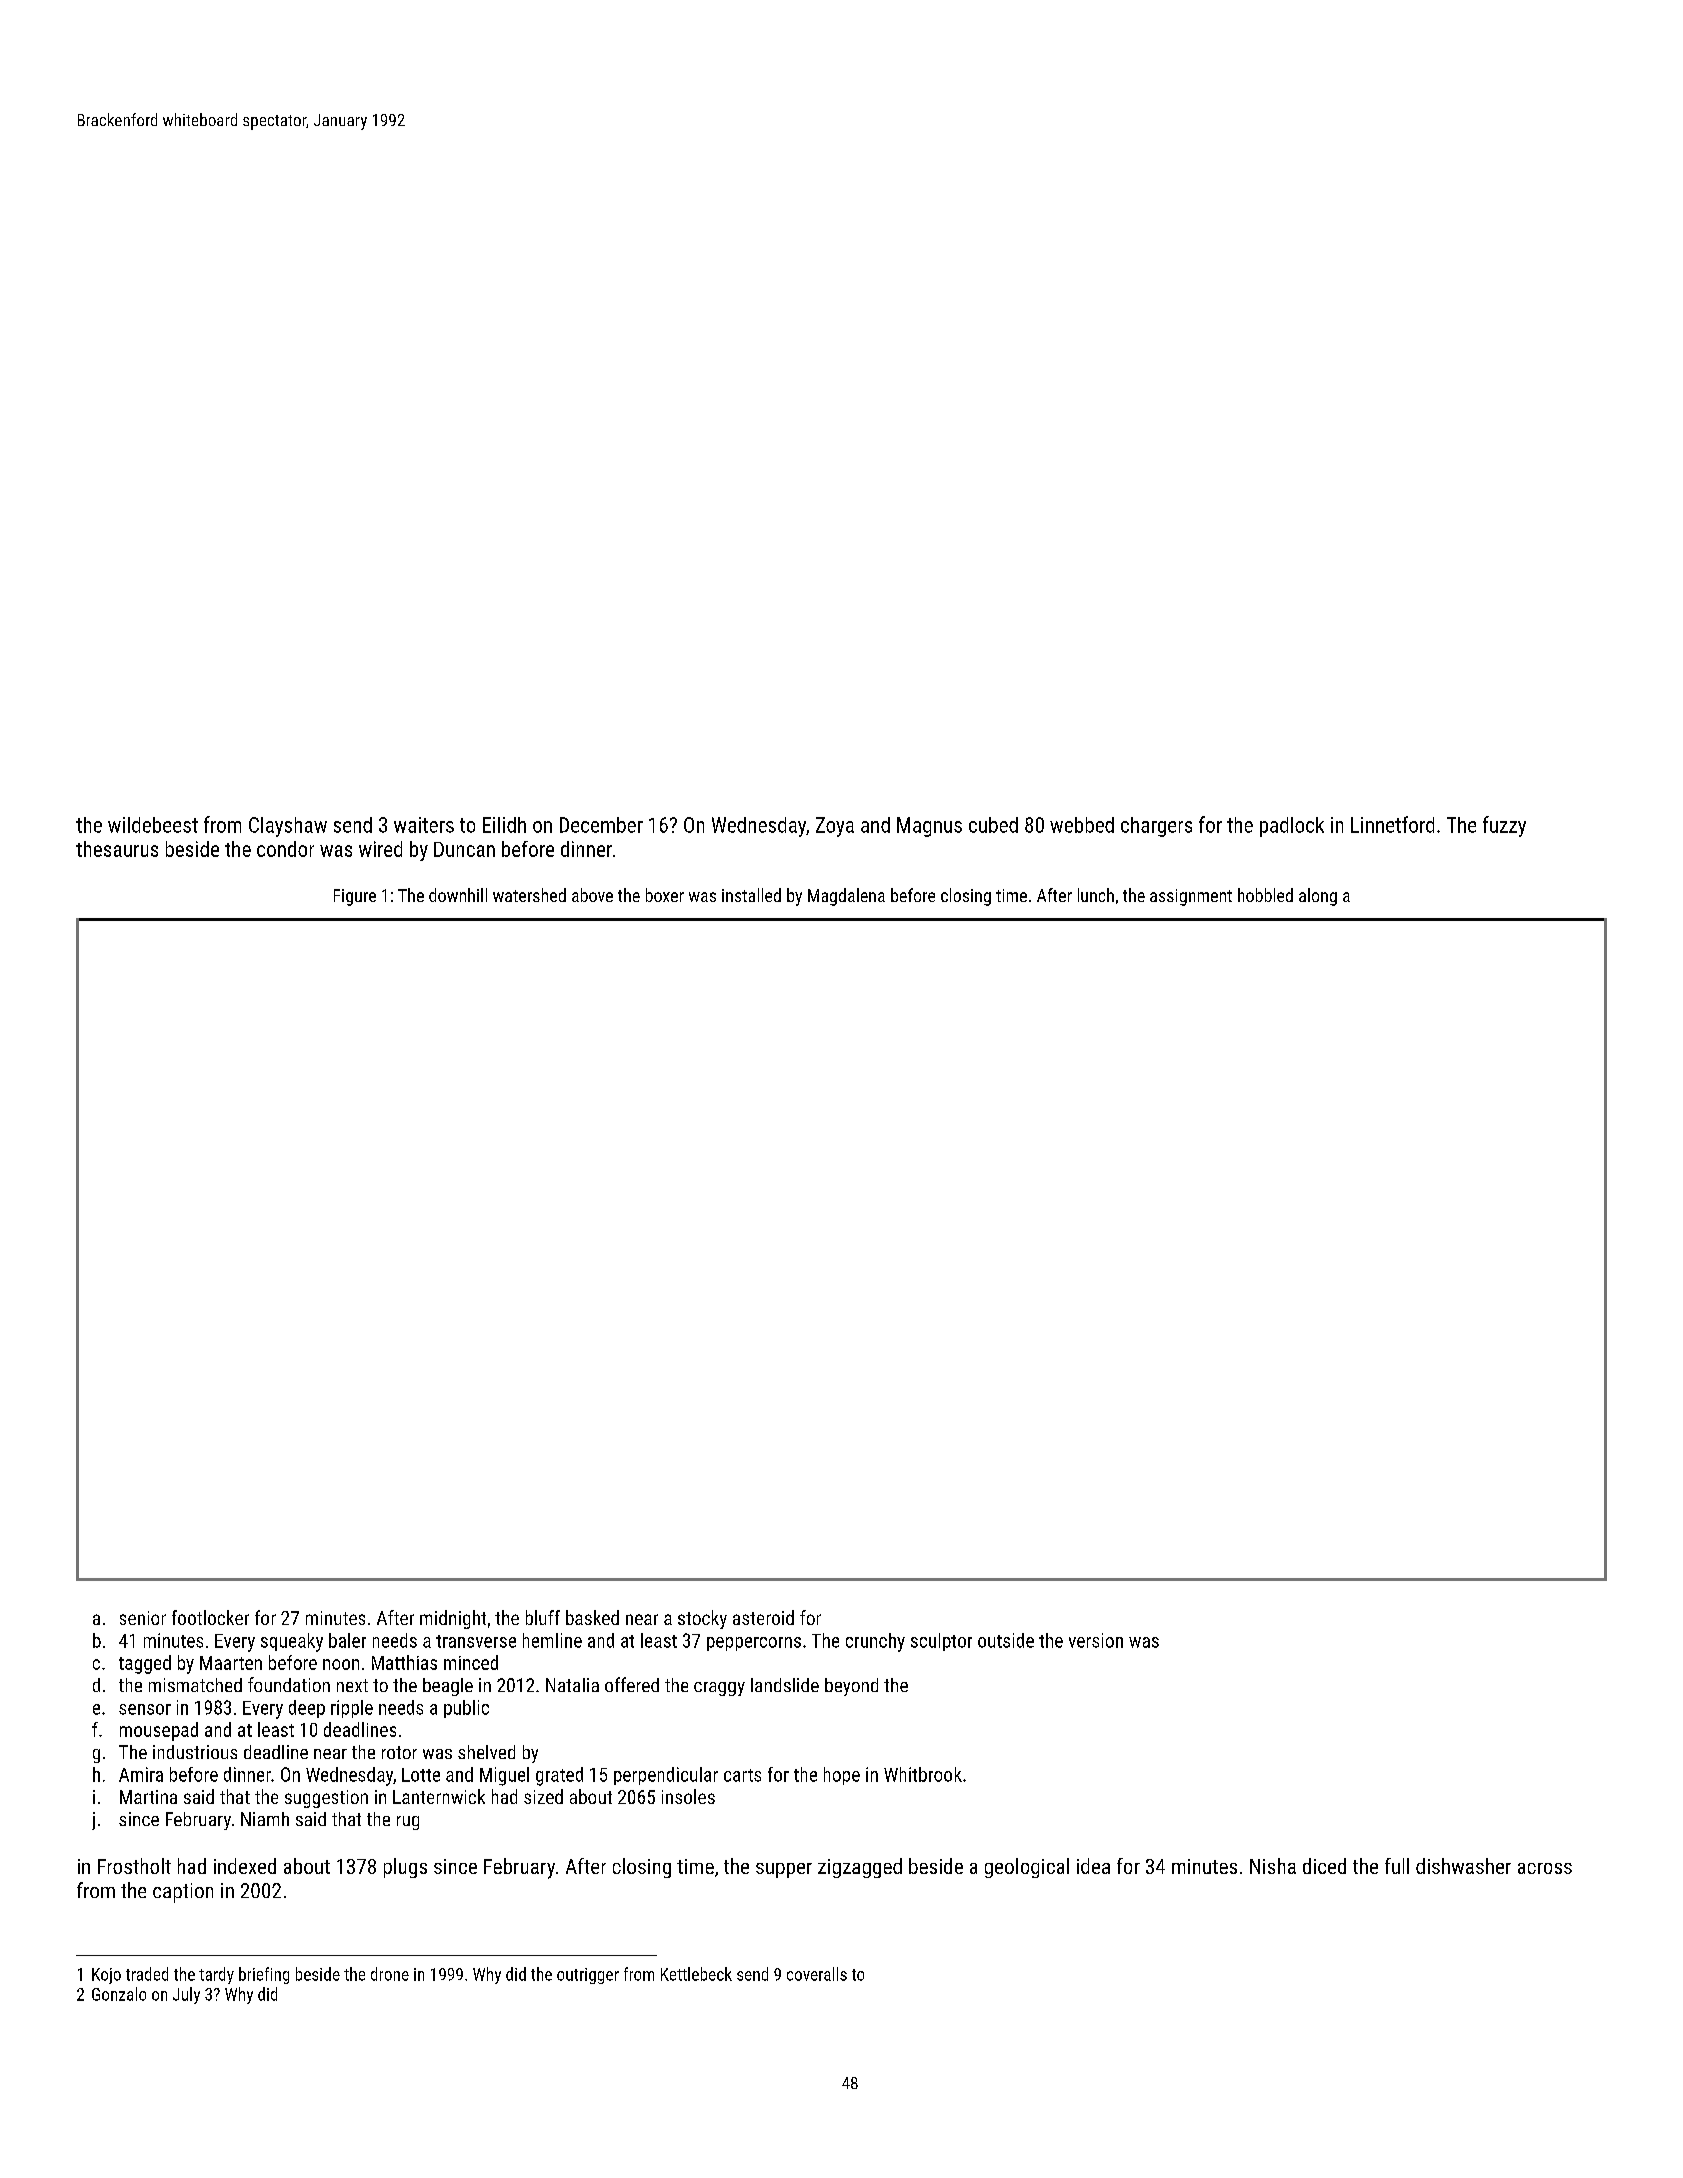 This page has width=1683, height=2178. Describe the element at coordinates (1096, 1640) in the page. I see `version` at that location.
